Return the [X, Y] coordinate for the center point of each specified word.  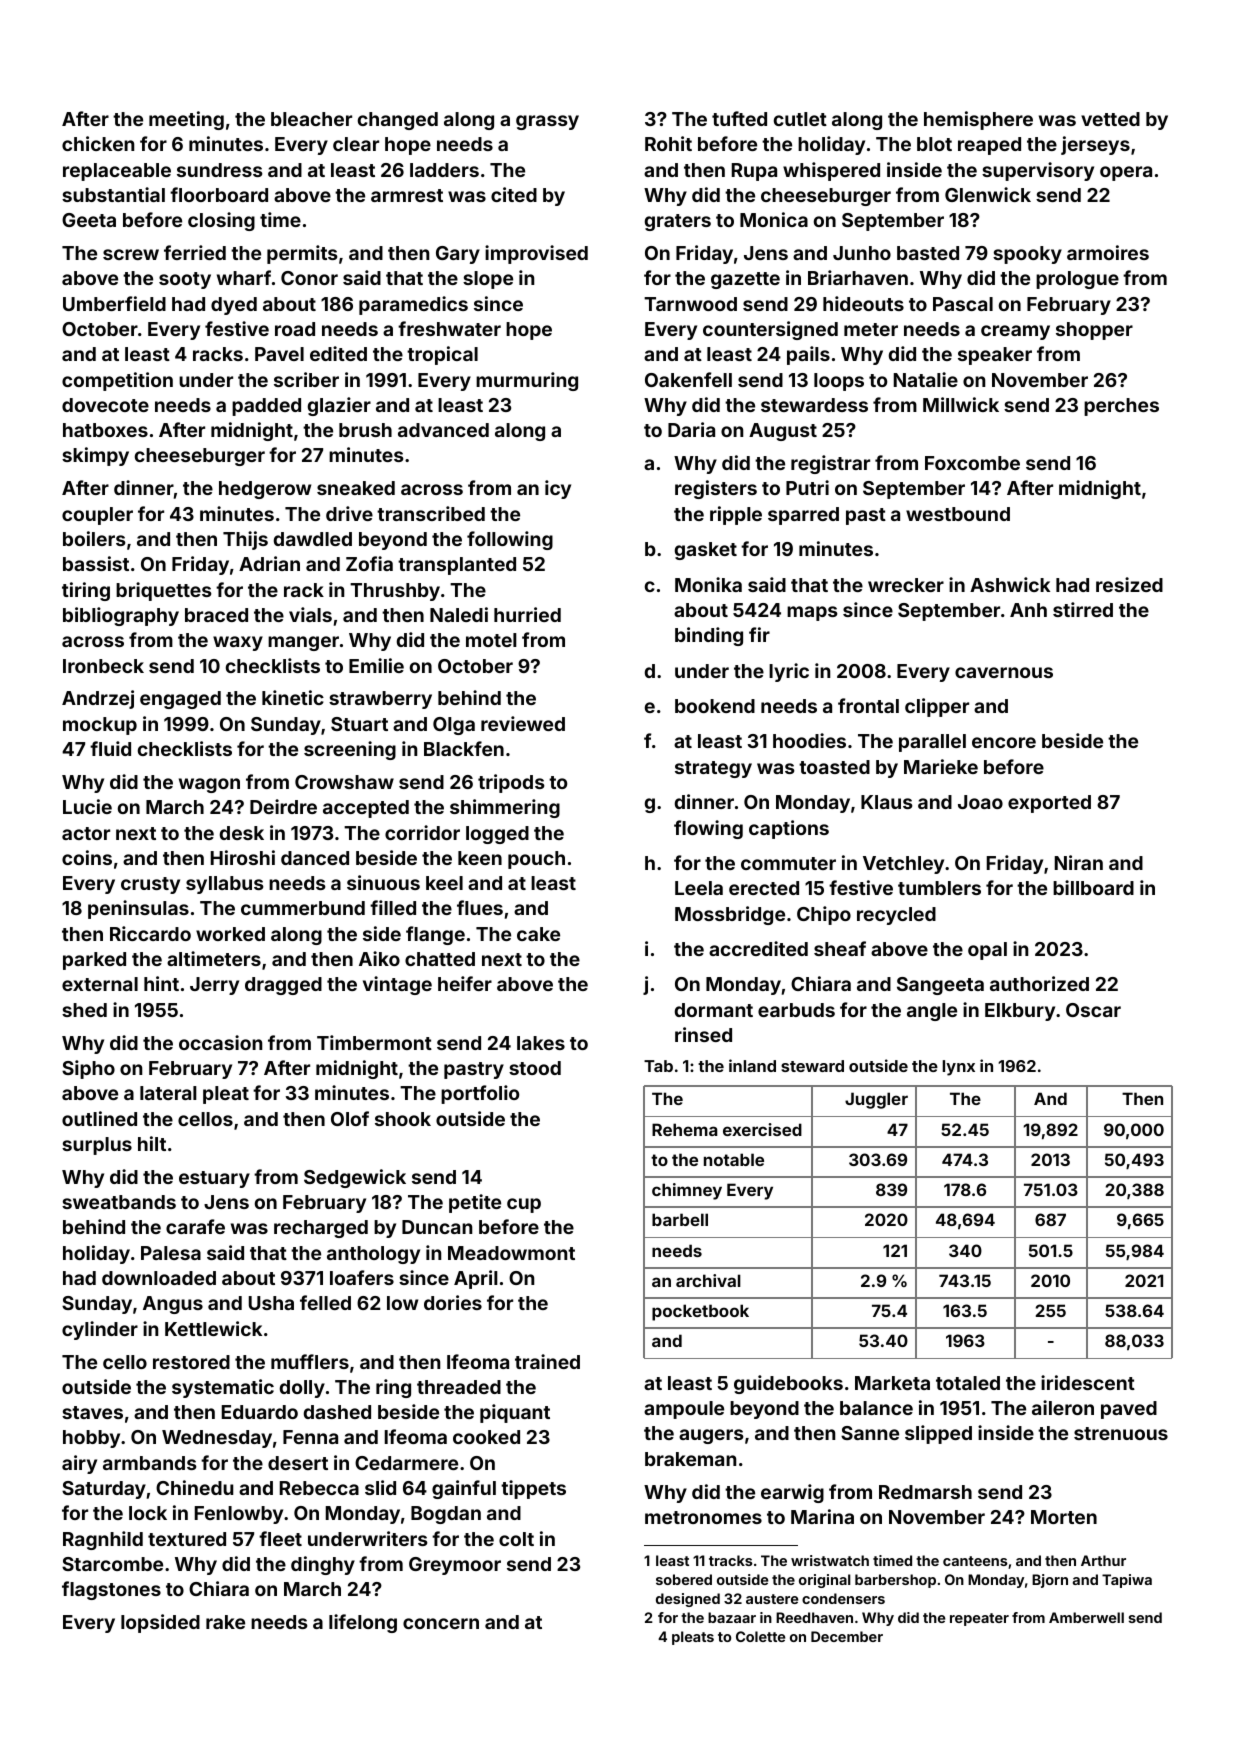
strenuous [1121, 1433]
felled [325, 1302]
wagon [209, 785]
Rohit [668, 143]
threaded [459, 1387]
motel [491, 640]
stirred [1083, 609]
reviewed [523, 723]
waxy [238, 643]
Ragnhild [103, 1540]
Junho [862, 253]
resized [1129, 584]
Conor [309, 278]
